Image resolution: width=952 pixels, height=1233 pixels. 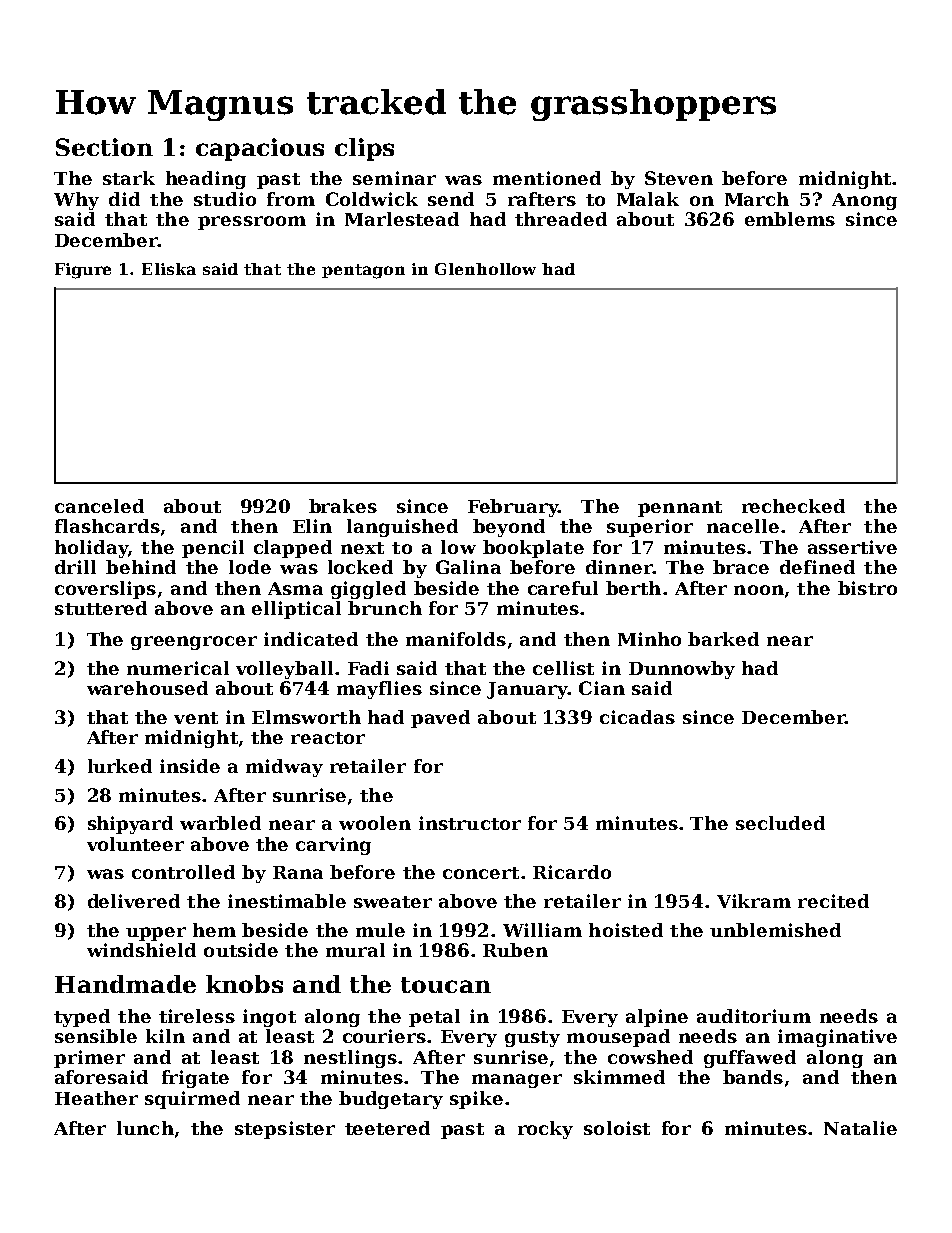 I want to click on capacious, so click(x=260, y=149).
